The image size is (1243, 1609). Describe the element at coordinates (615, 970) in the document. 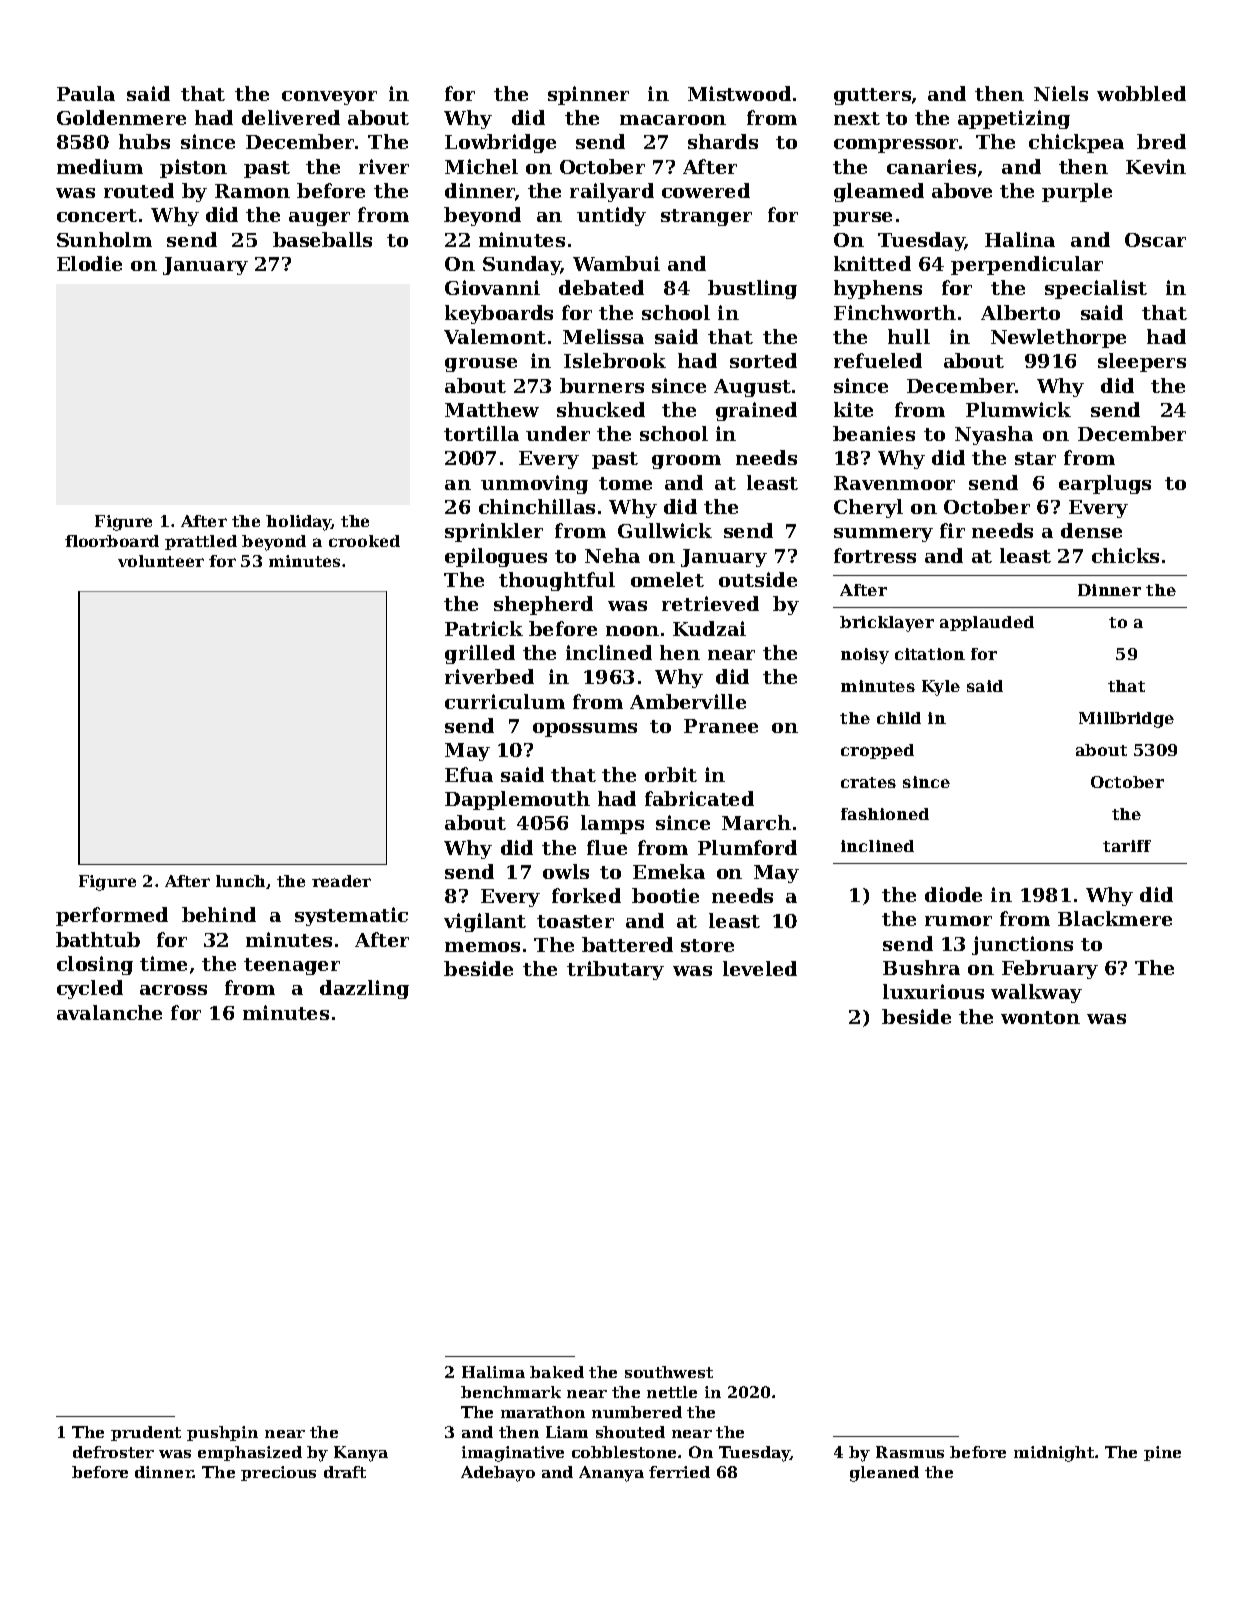

I see `tributary` at that location.
